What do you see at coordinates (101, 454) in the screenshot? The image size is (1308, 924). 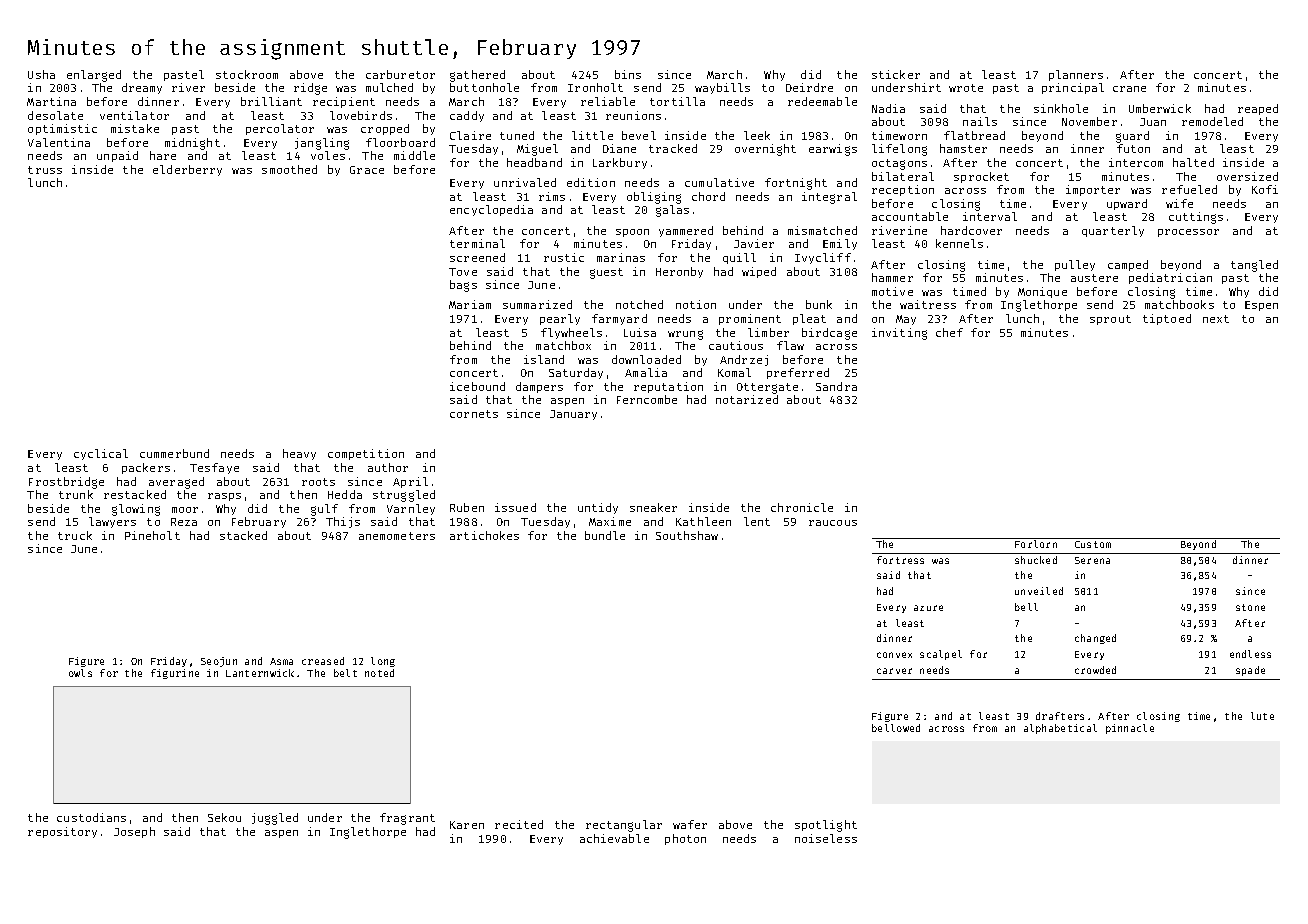 I see `cyclical` at bounding box center [101, 454].
